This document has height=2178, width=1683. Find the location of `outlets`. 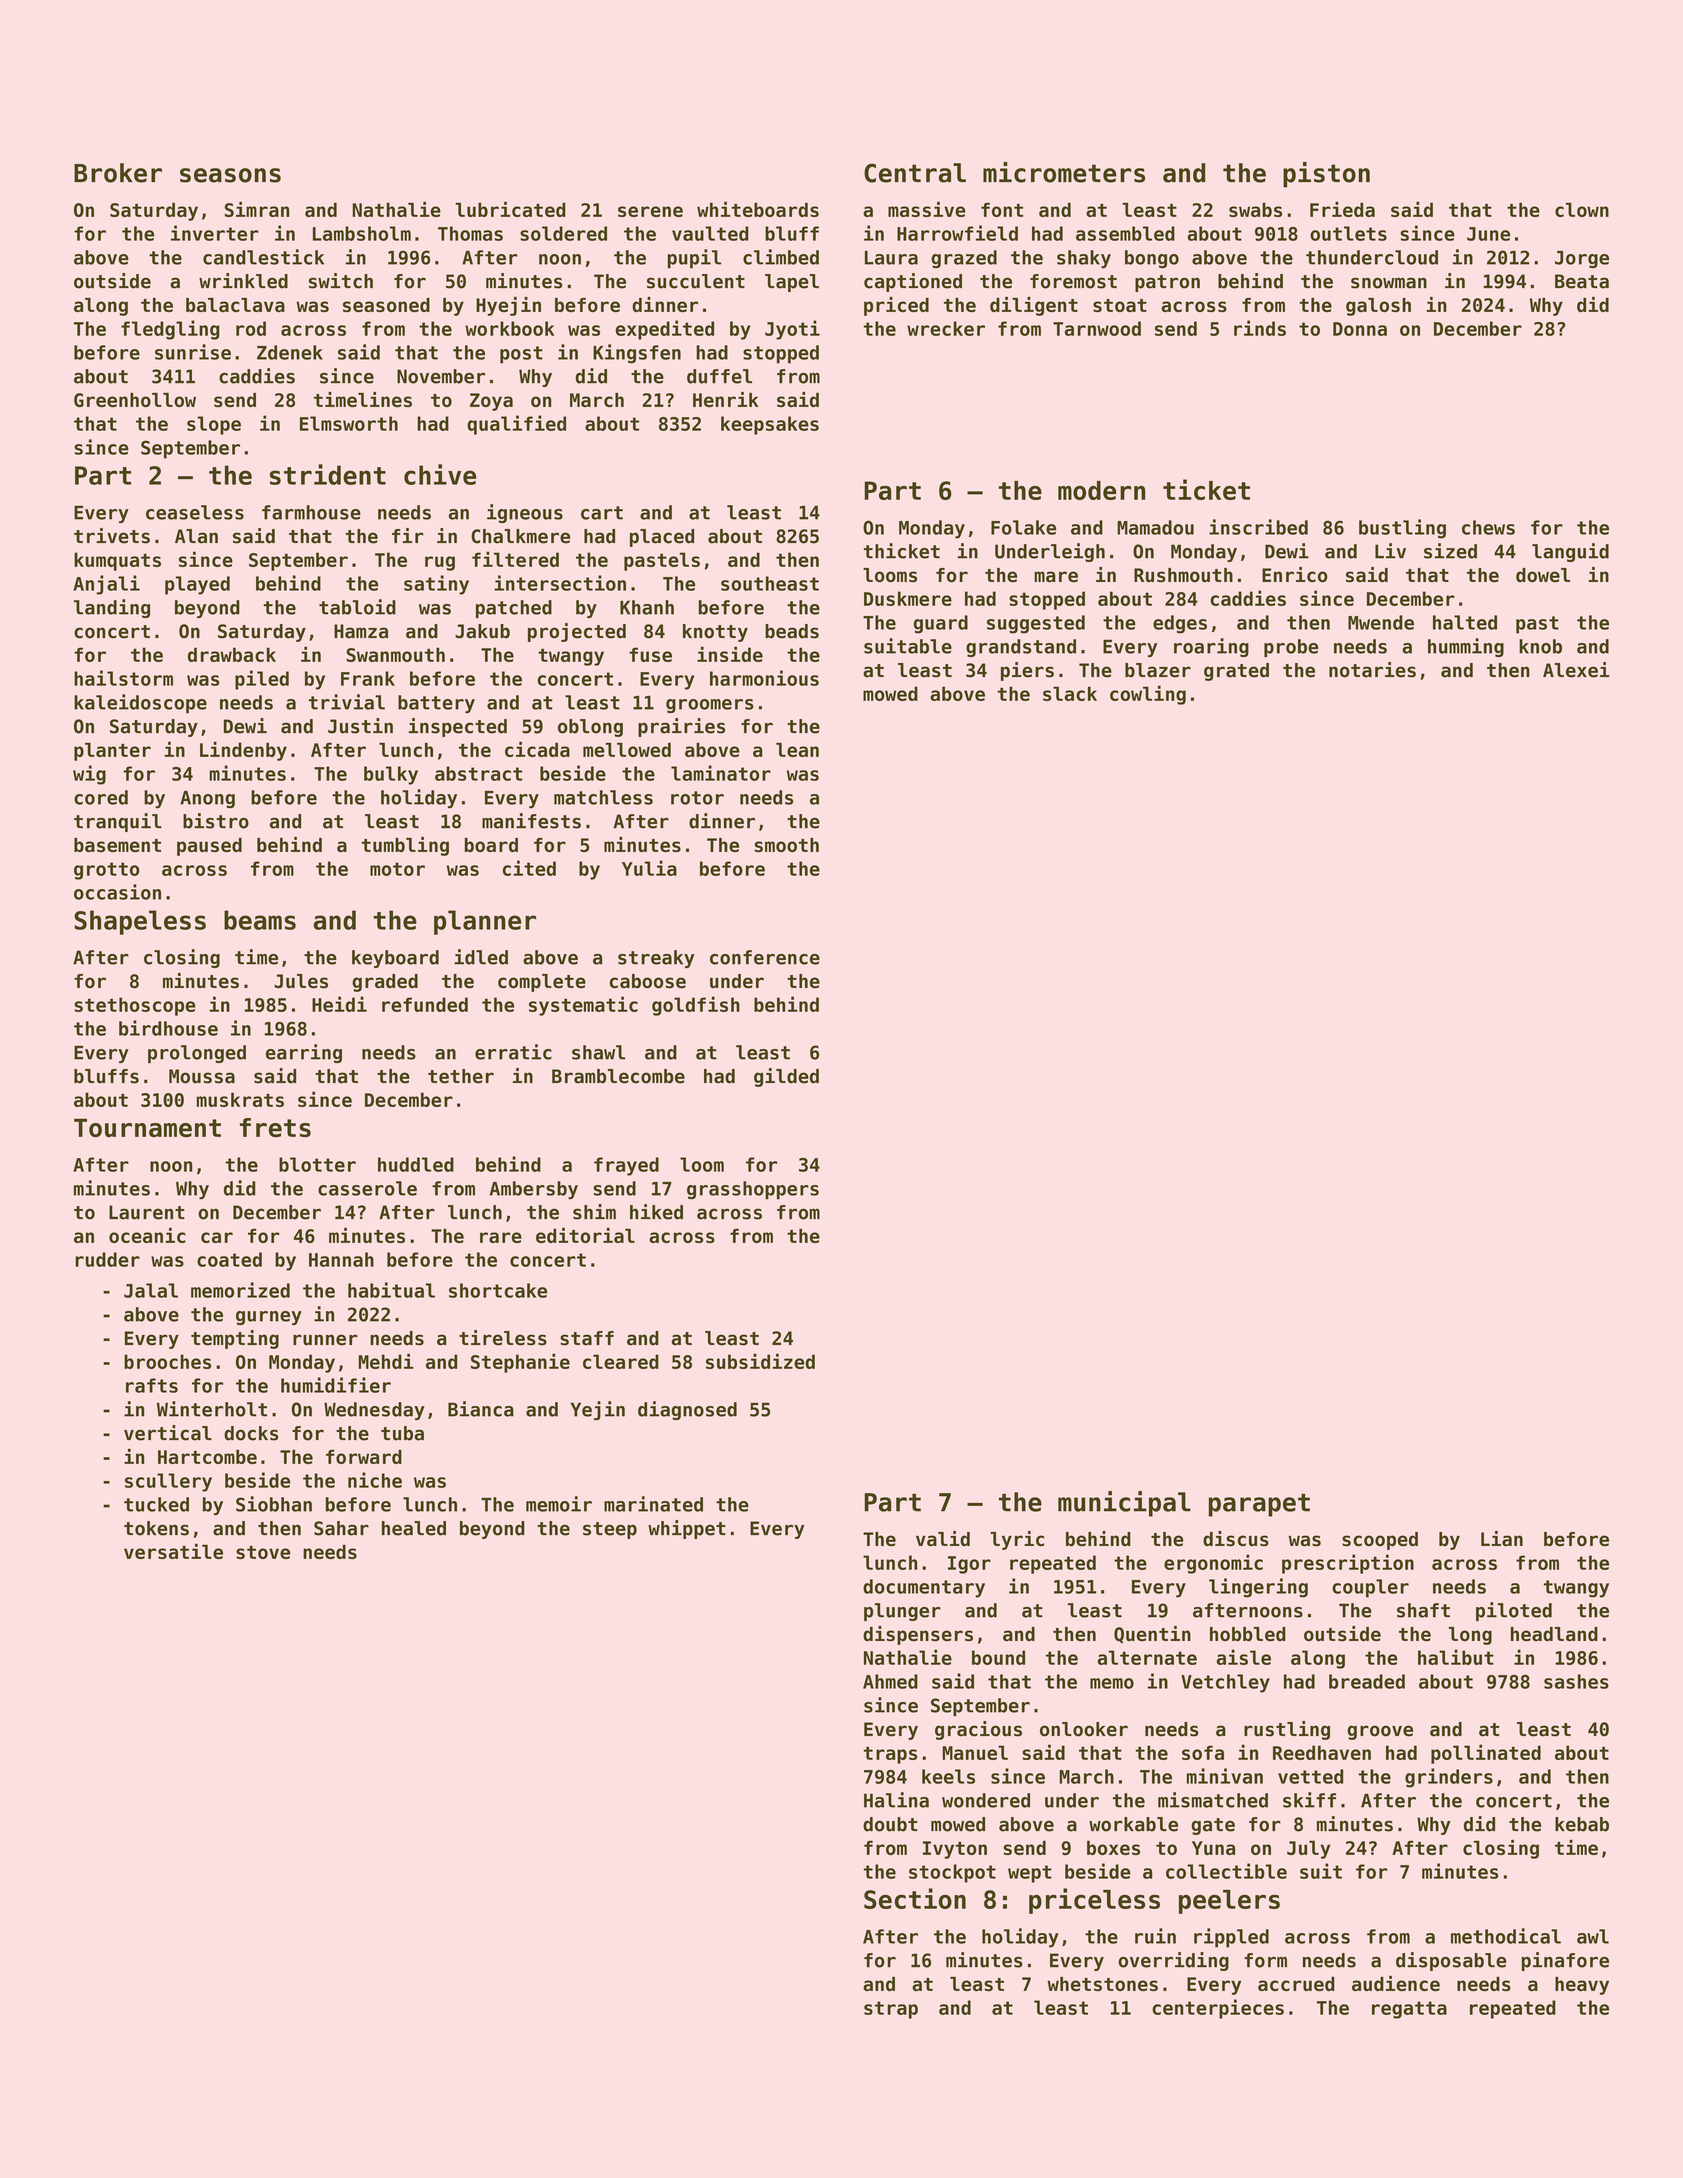

outlets is located at coordinates (1348, 233).
